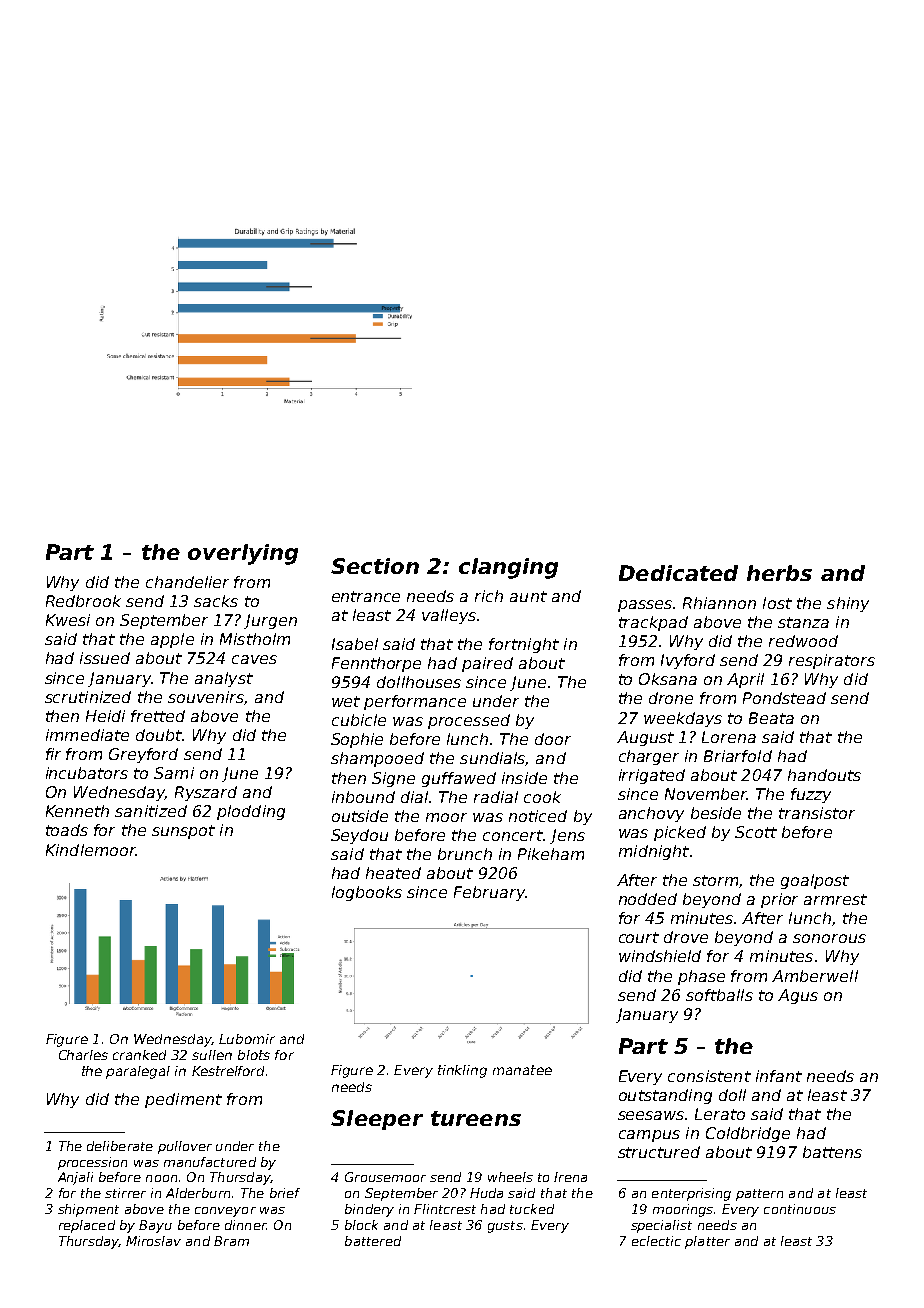  Describe the element at coordinates (105, 716) in the screenshot. I see `Heidi` at that location.
